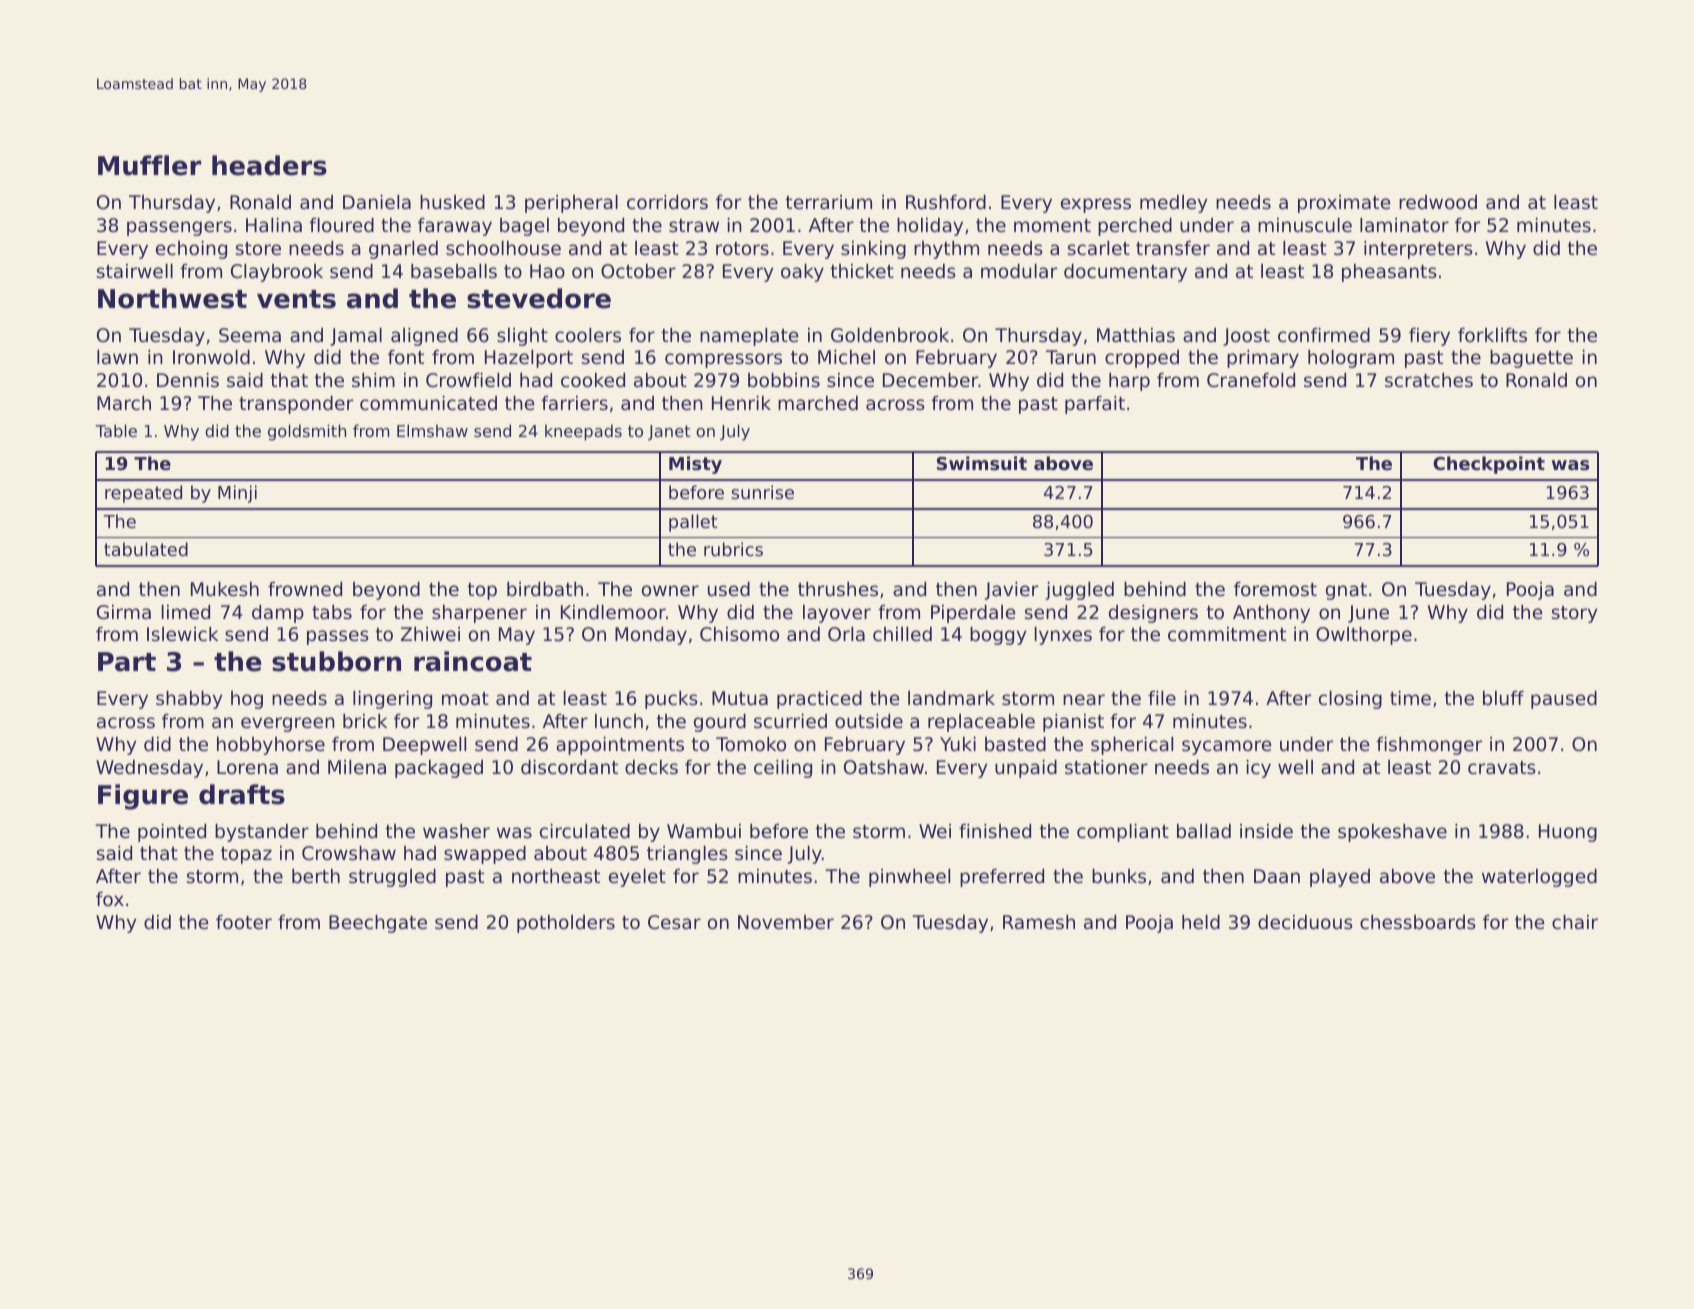 This document has width=1694, height=1309. What do you see at coordinates (269, 165) in the document?
I see `headers` at bounding box center [269, 165].
